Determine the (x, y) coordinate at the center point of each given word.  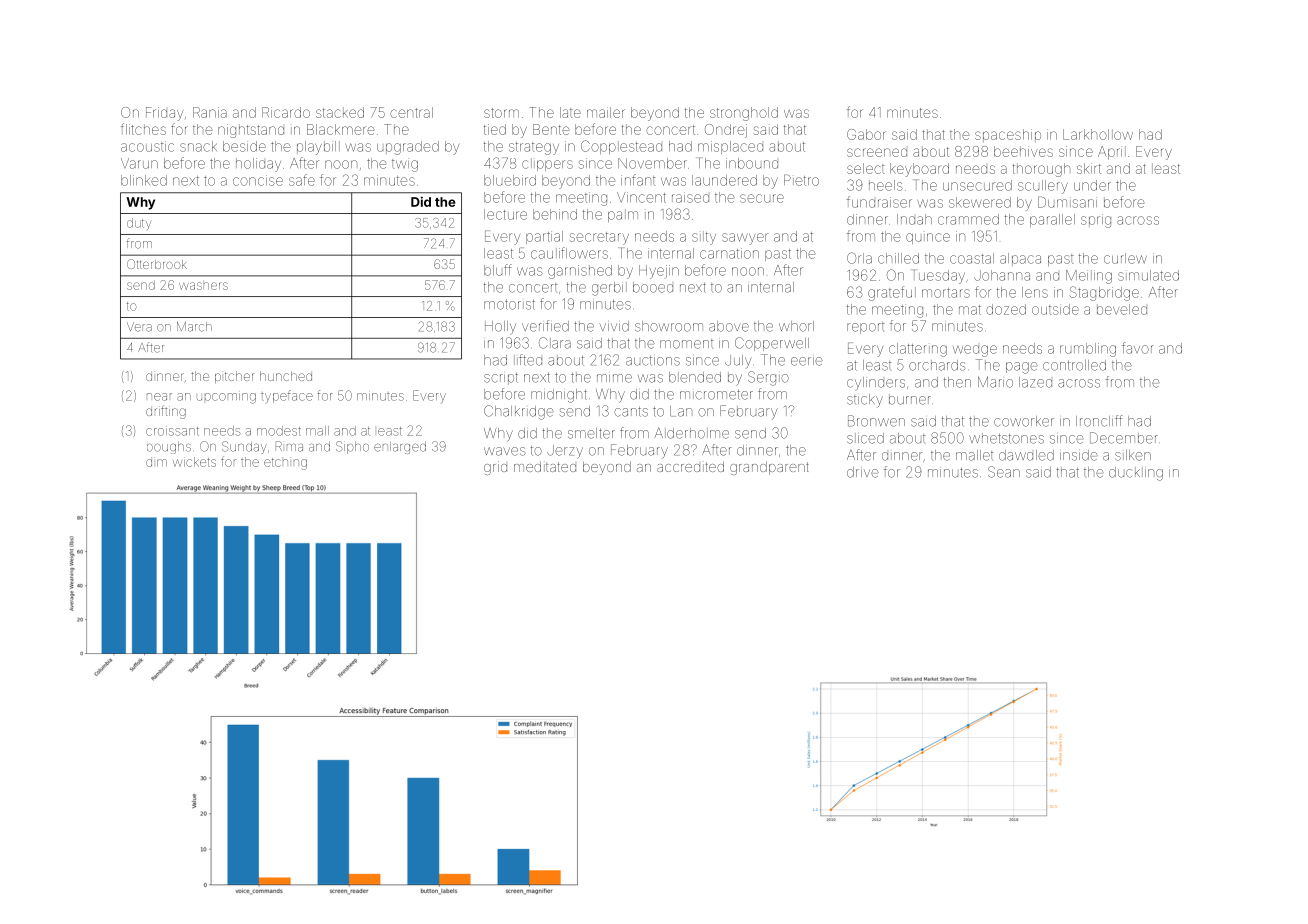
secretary (599, 238)
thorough (1041, 170)
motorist (509, 305)
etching (285, 464)
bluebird (510, 180)
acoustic (147, 146)
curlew (1125, 258)
